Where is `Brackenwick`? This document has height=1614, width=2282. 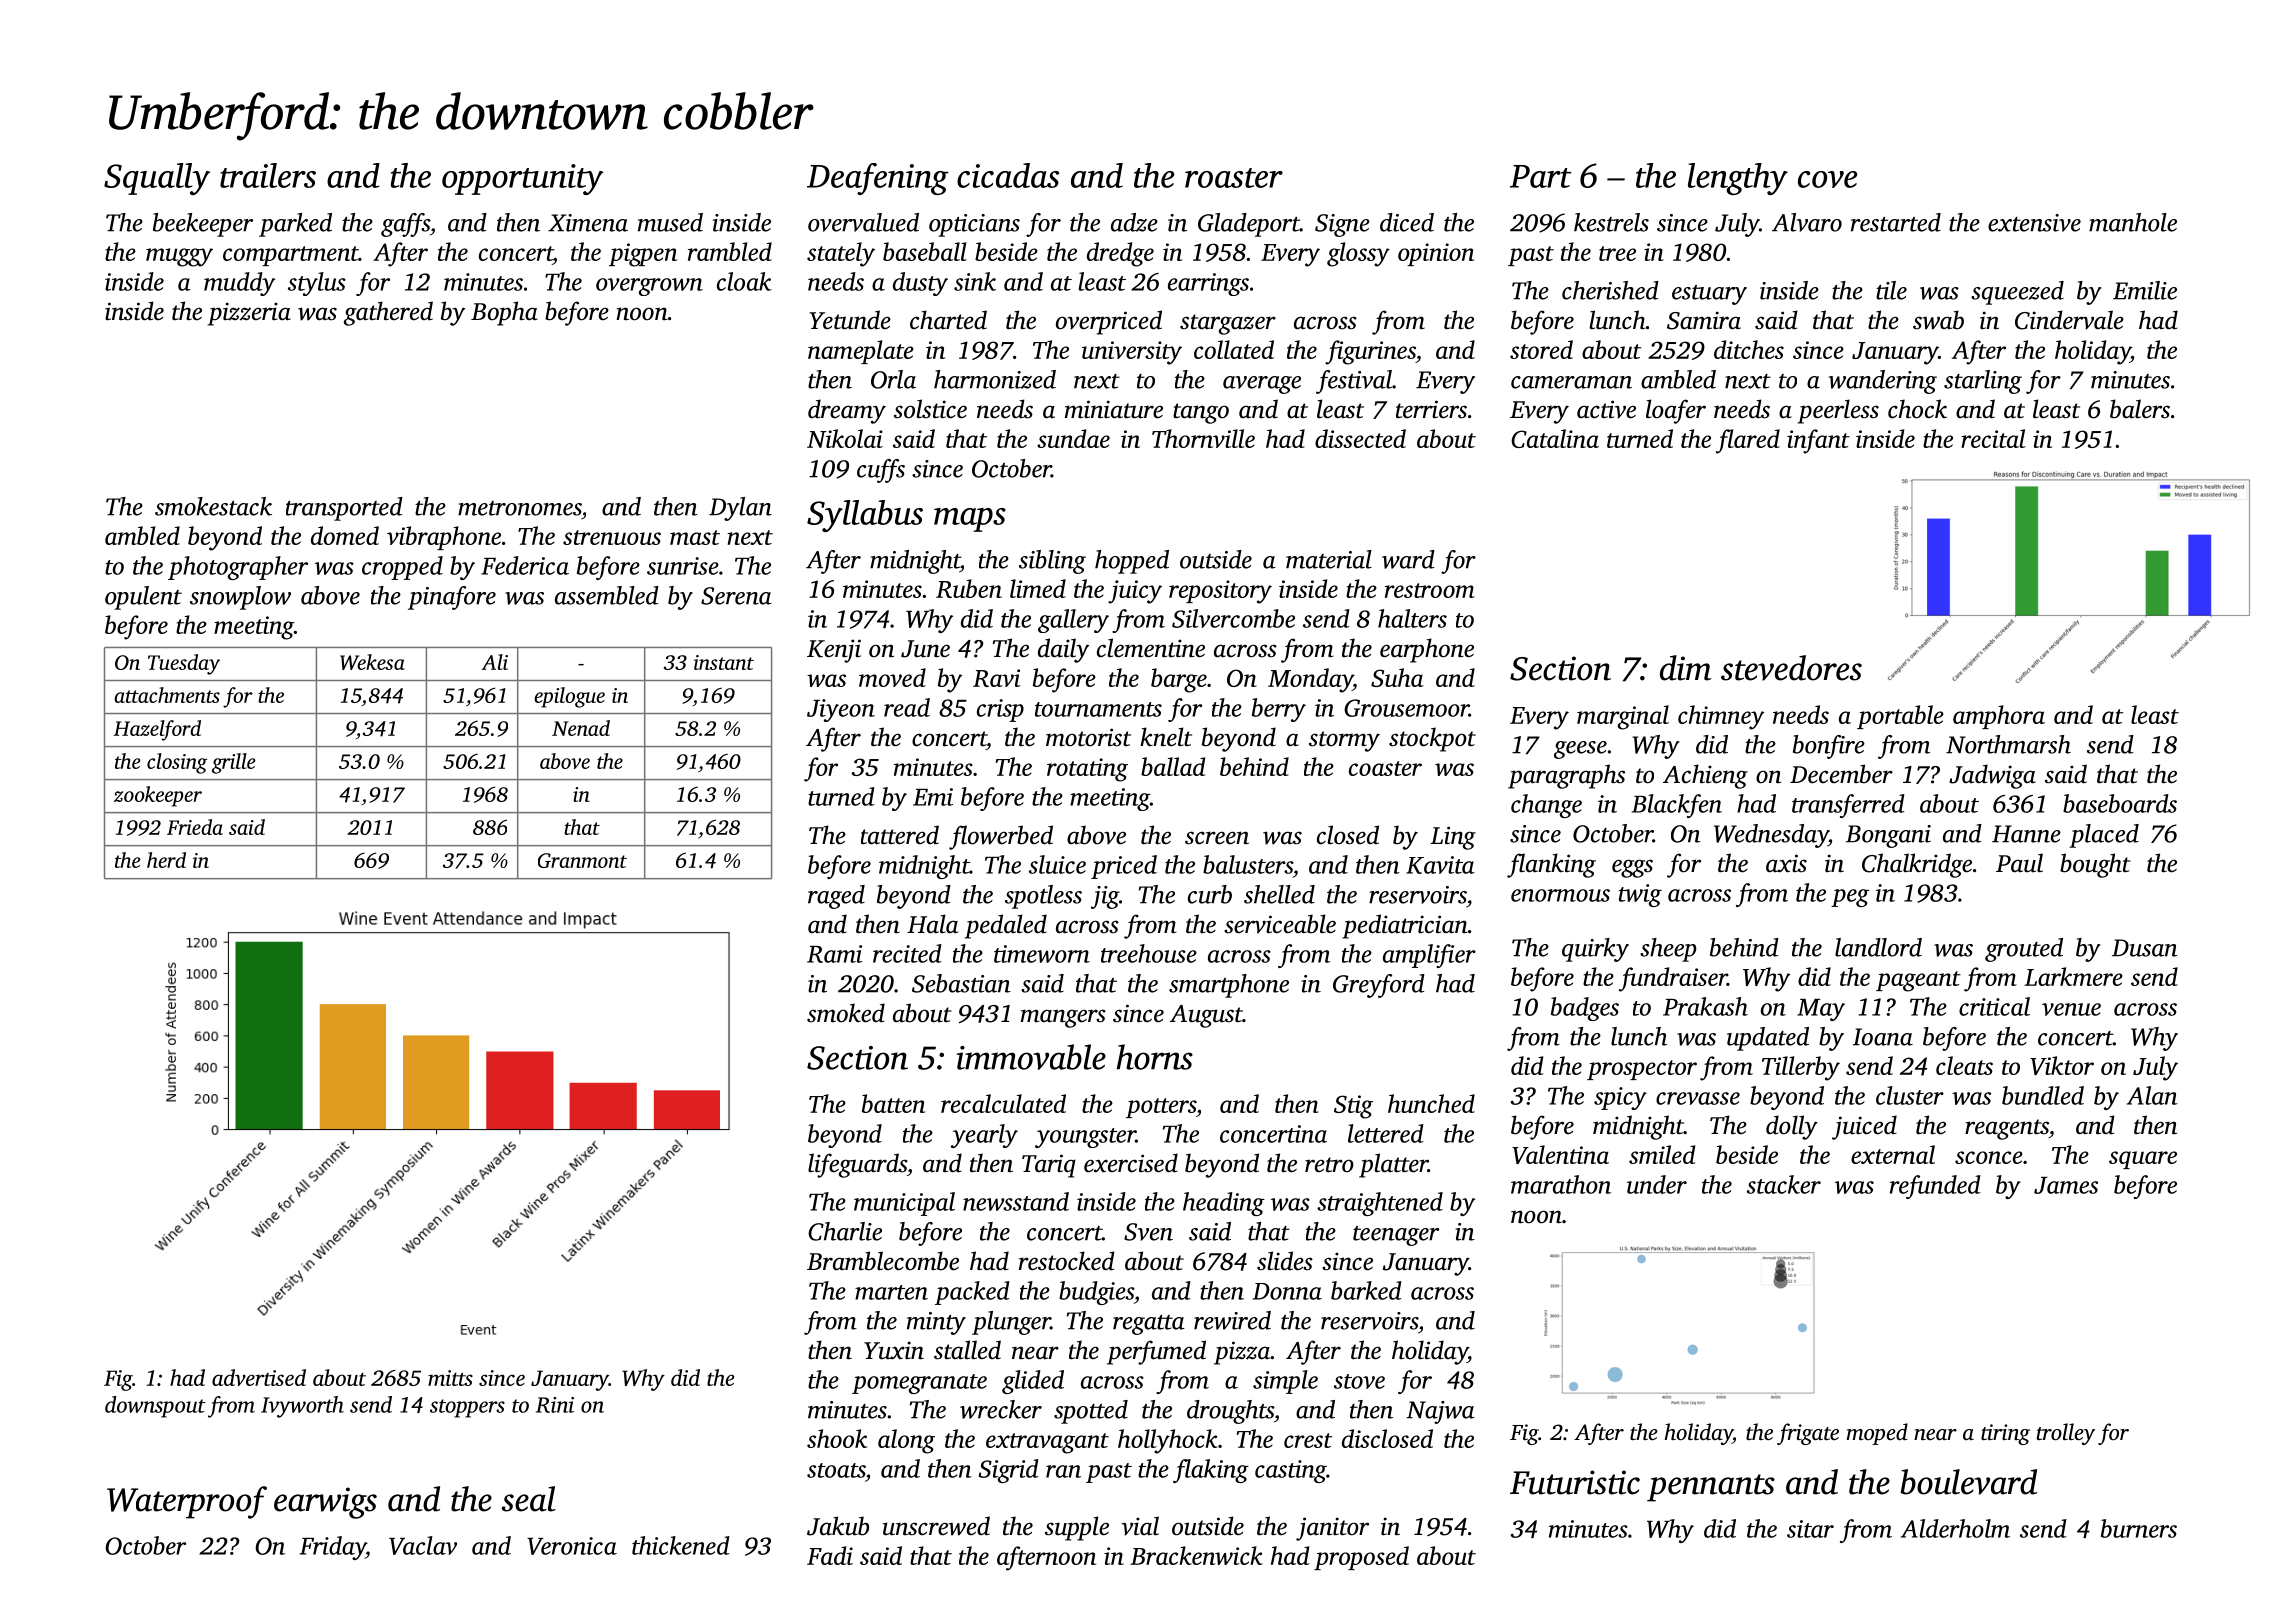
Brackenwick is located at coordinates (1196, 1555).
